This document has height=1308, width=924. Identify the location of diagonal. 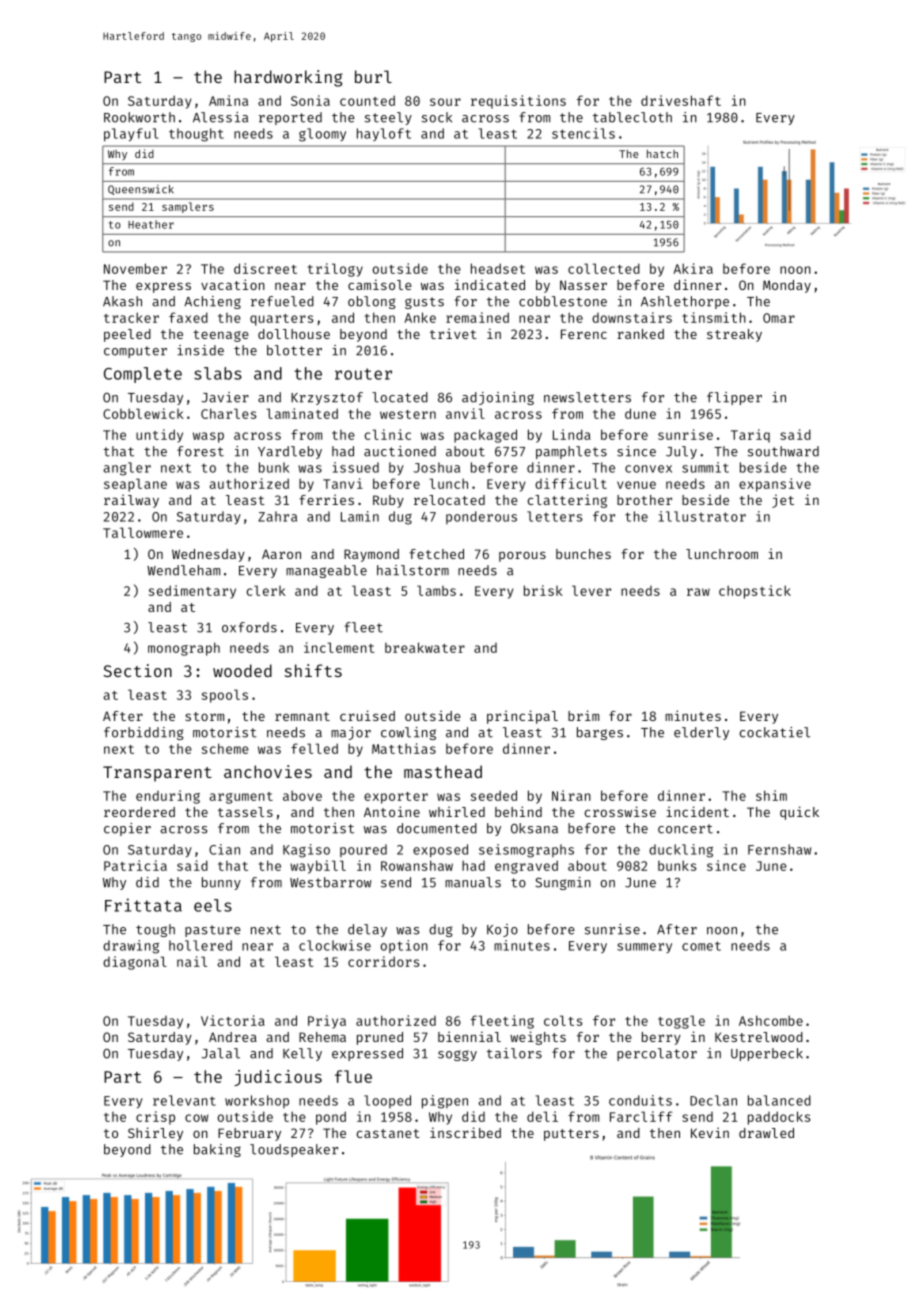
(135, 963).
